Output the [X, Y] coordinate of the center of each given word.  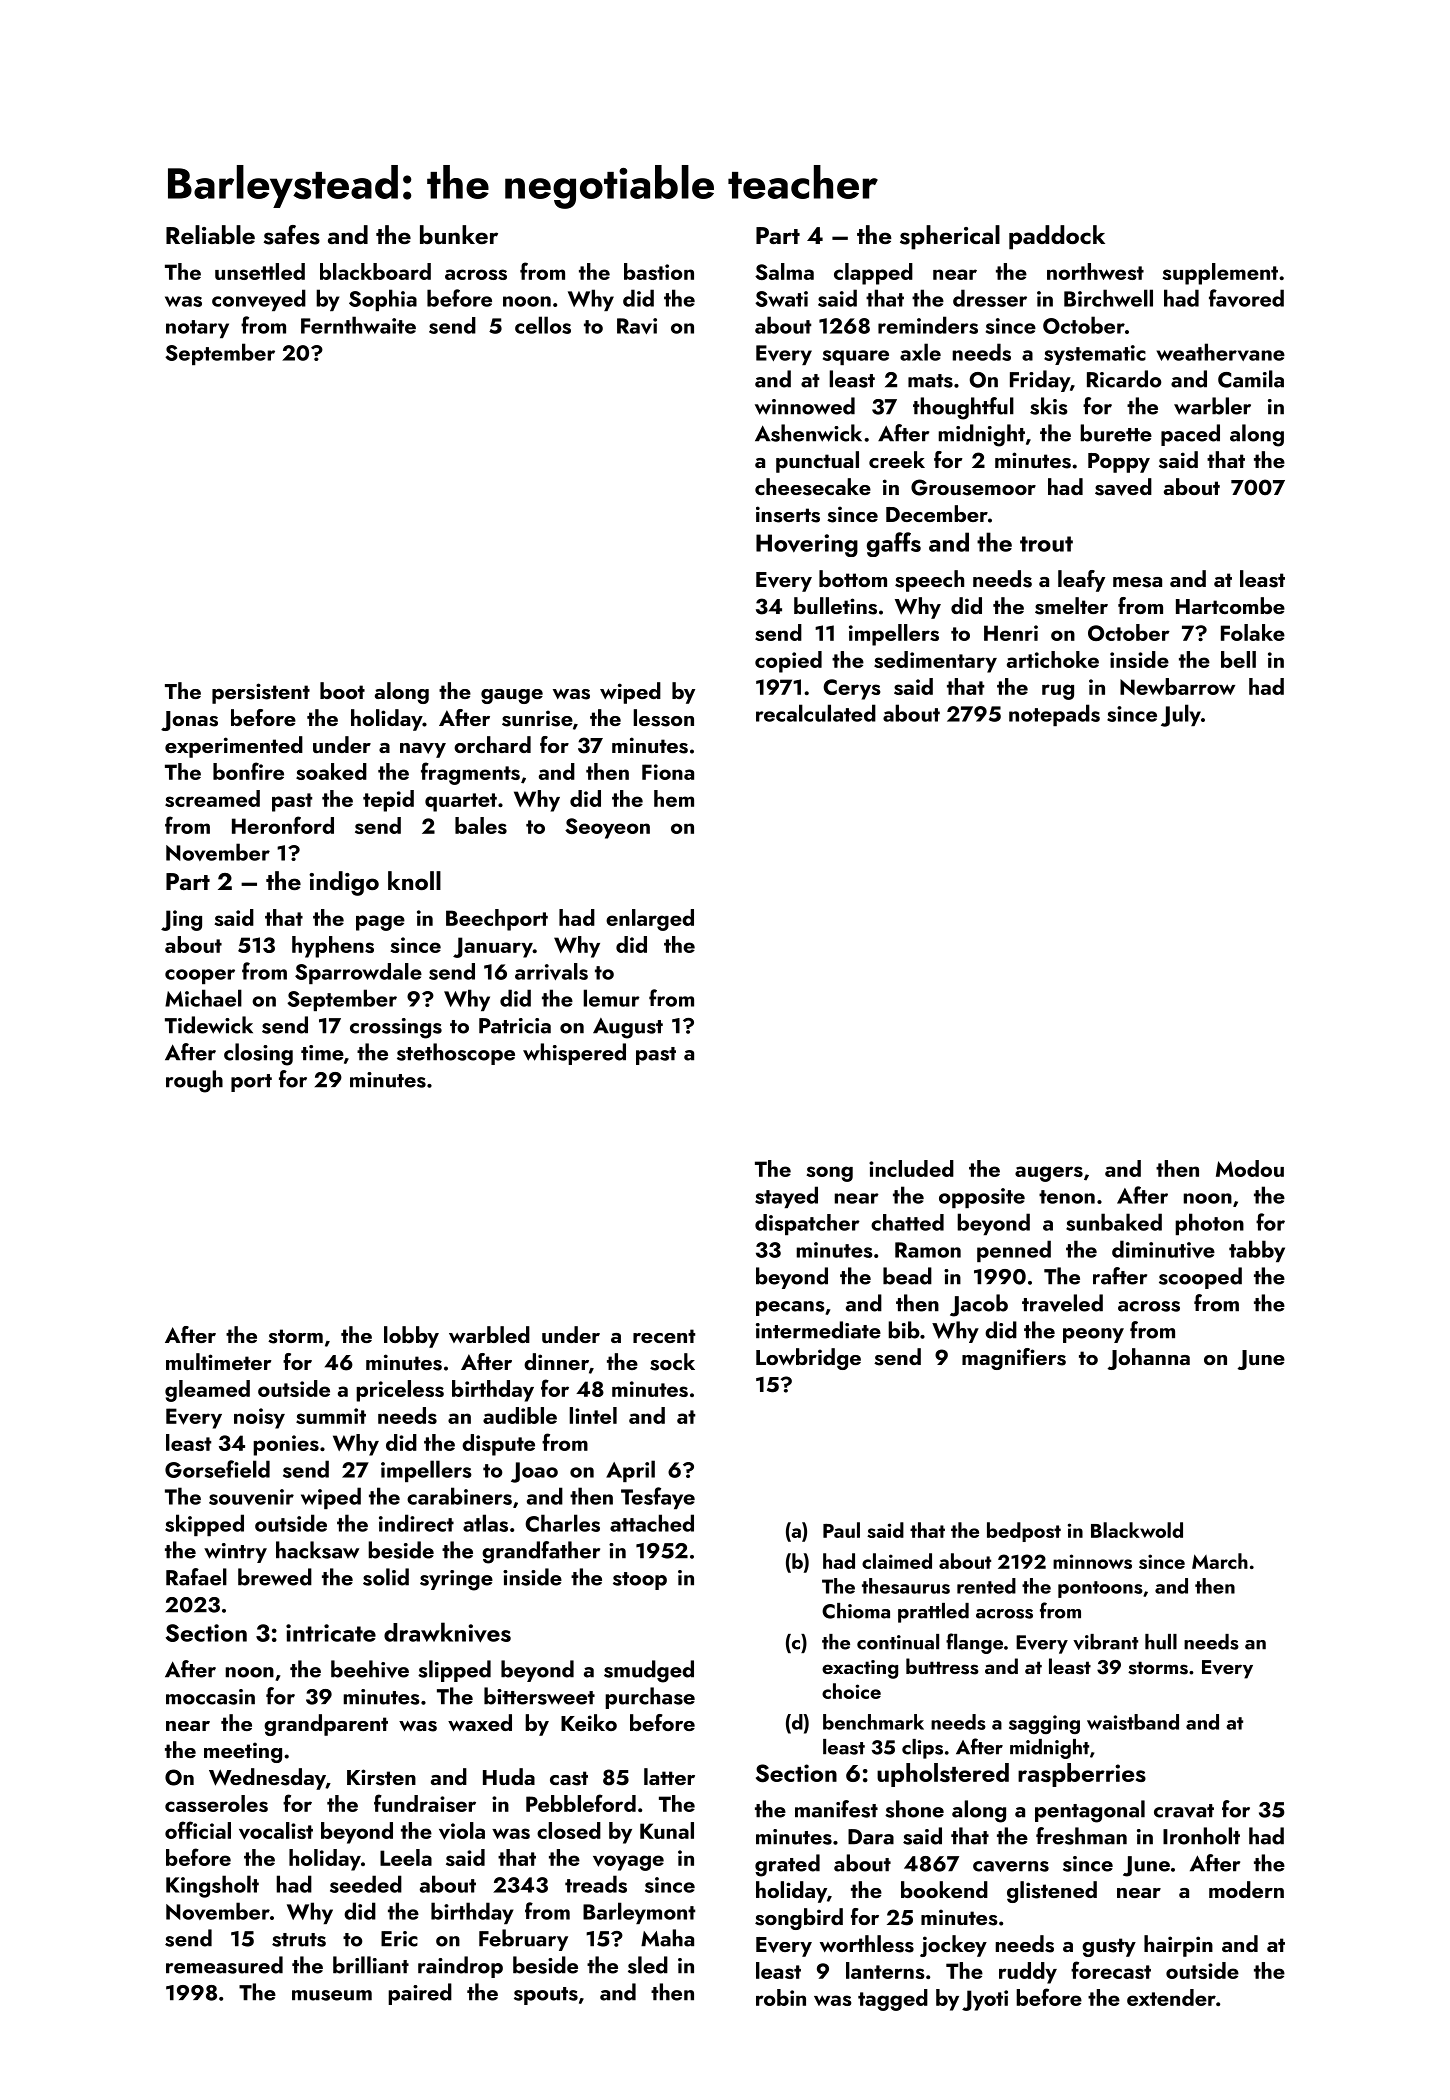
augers [1049, 1174]
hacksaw [317, 1550]
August [628, 1028]
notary [197, 329]
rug [1058, 692]
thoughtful [963, 408]
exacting [860, 1669]
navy [423, 750]
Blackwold [1137, 1530]
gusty [1109, 1947]
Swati [781, 299]
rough [194, 1081]
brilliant [371, 1965]
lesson [664, 718]
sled [648, 1965]
